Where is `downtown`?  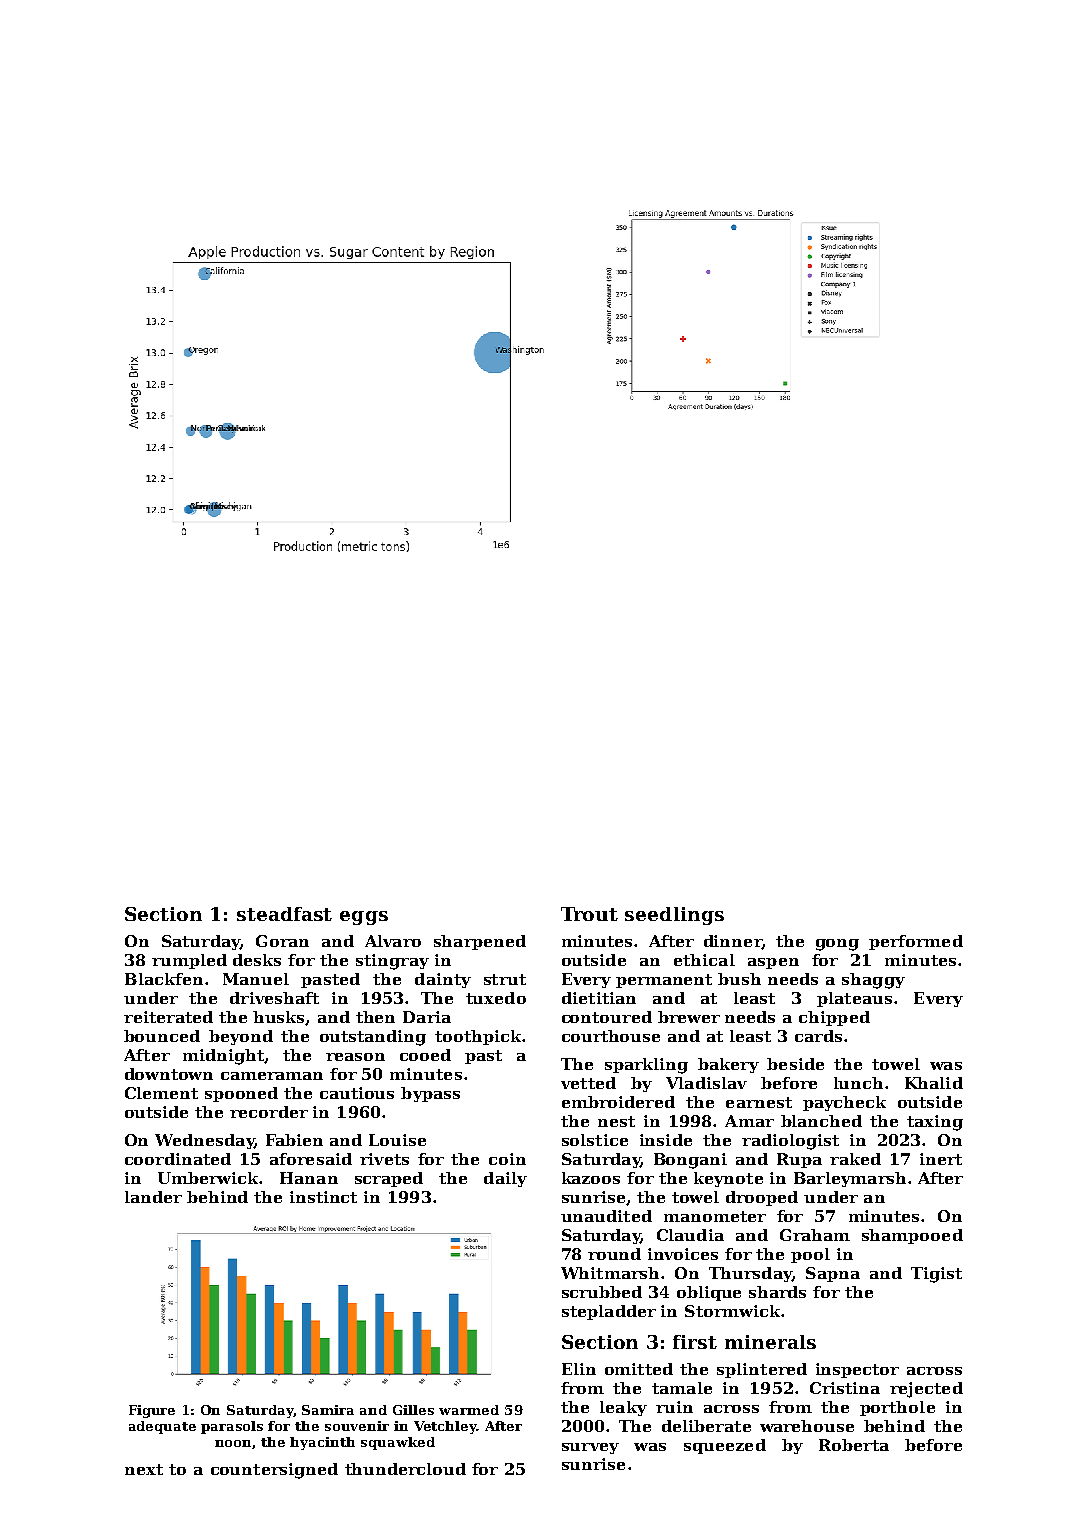
downtown is located at coordinates (169, 1074).
